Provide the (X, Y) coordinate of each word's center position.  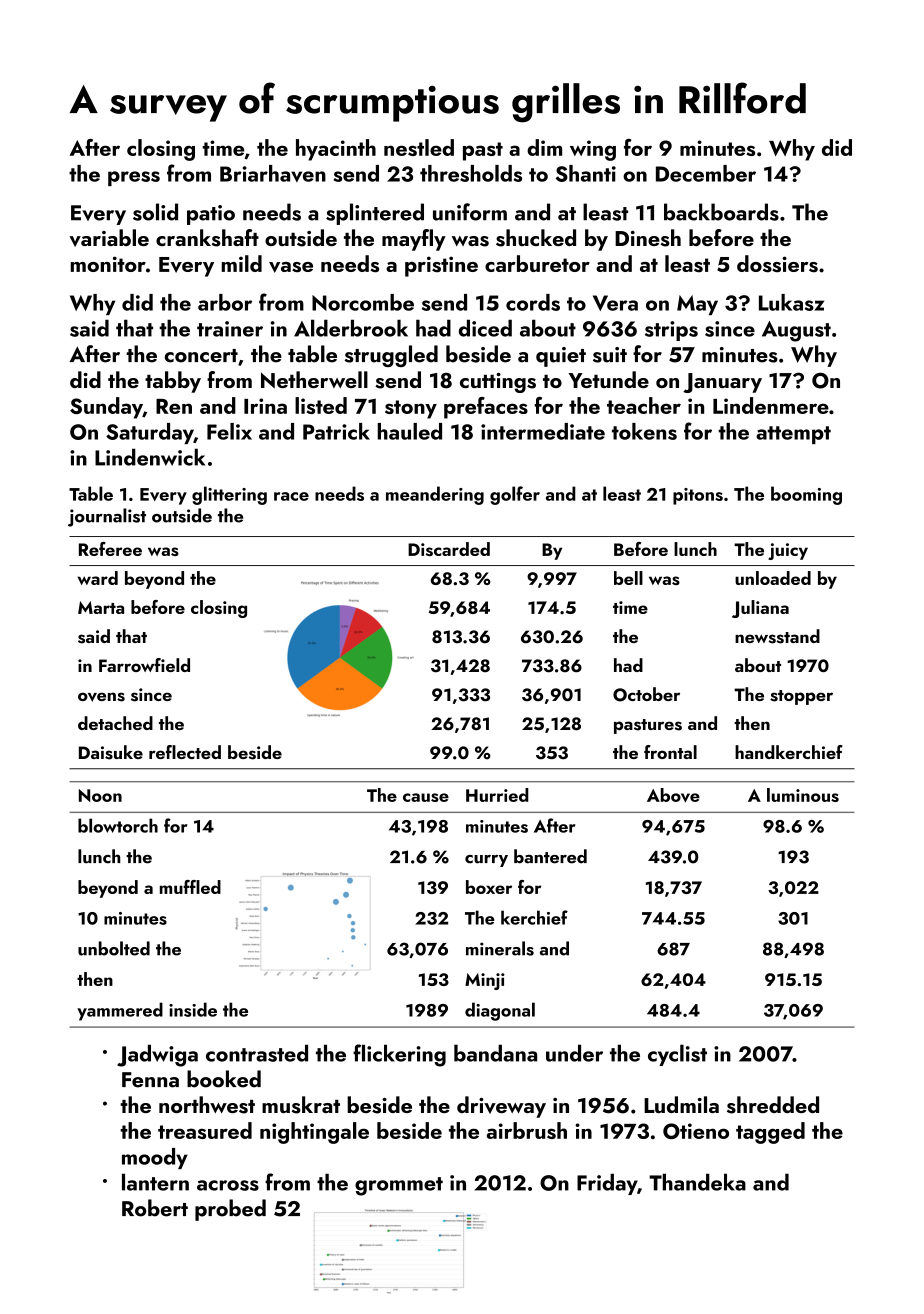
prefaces (486, 408)
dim (544, 147)
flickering (399, 1055)
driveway (501, 1107)
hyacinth (336, 150)
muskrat (301, 1105)
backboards (721, 212)
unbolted (114, 948)
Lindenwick (150, 457)
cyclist (677, 1055)
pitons (698, 496)
